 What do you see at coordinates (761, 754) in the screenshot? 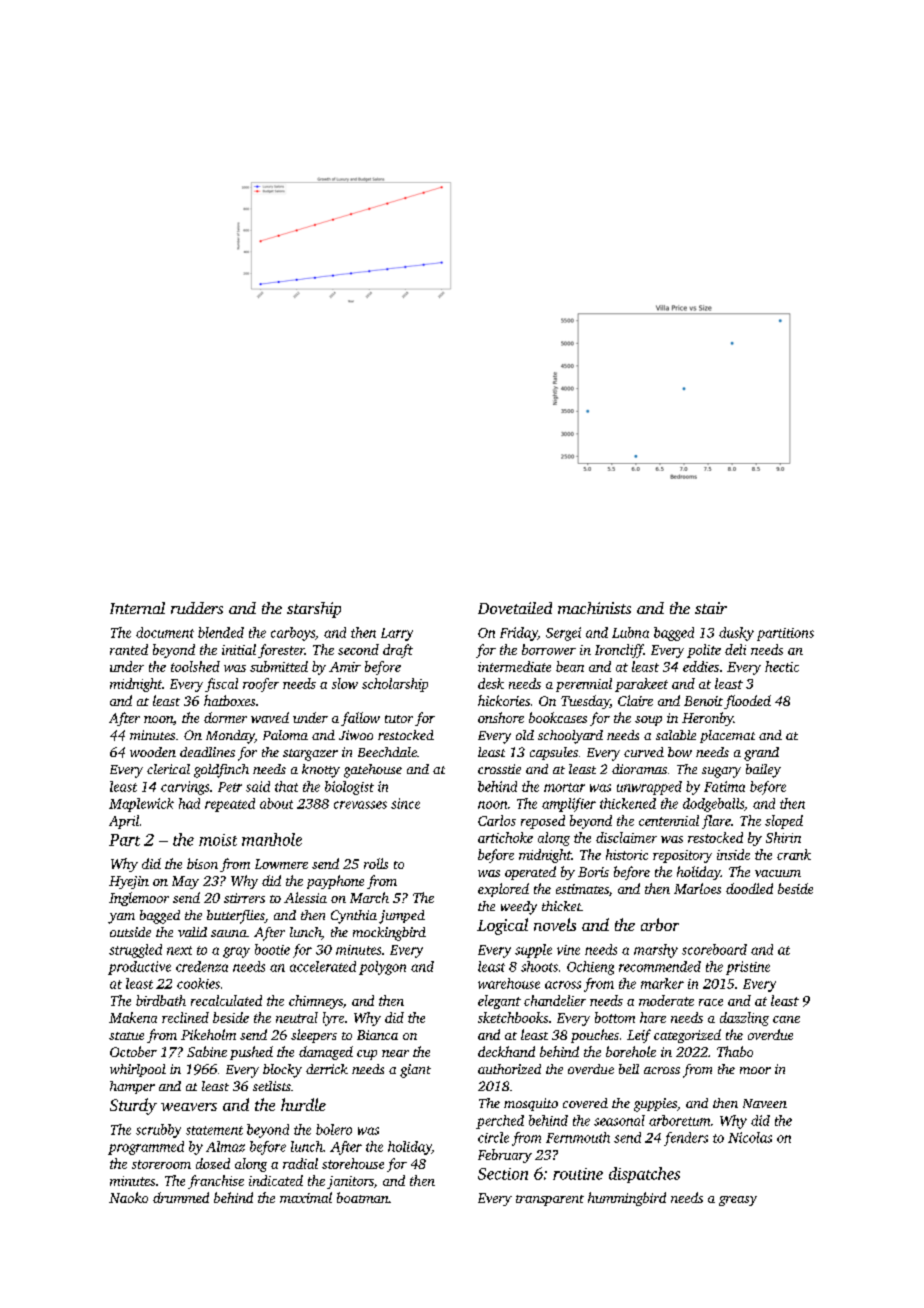
I see `grand` at bounding box center [761, 754].
